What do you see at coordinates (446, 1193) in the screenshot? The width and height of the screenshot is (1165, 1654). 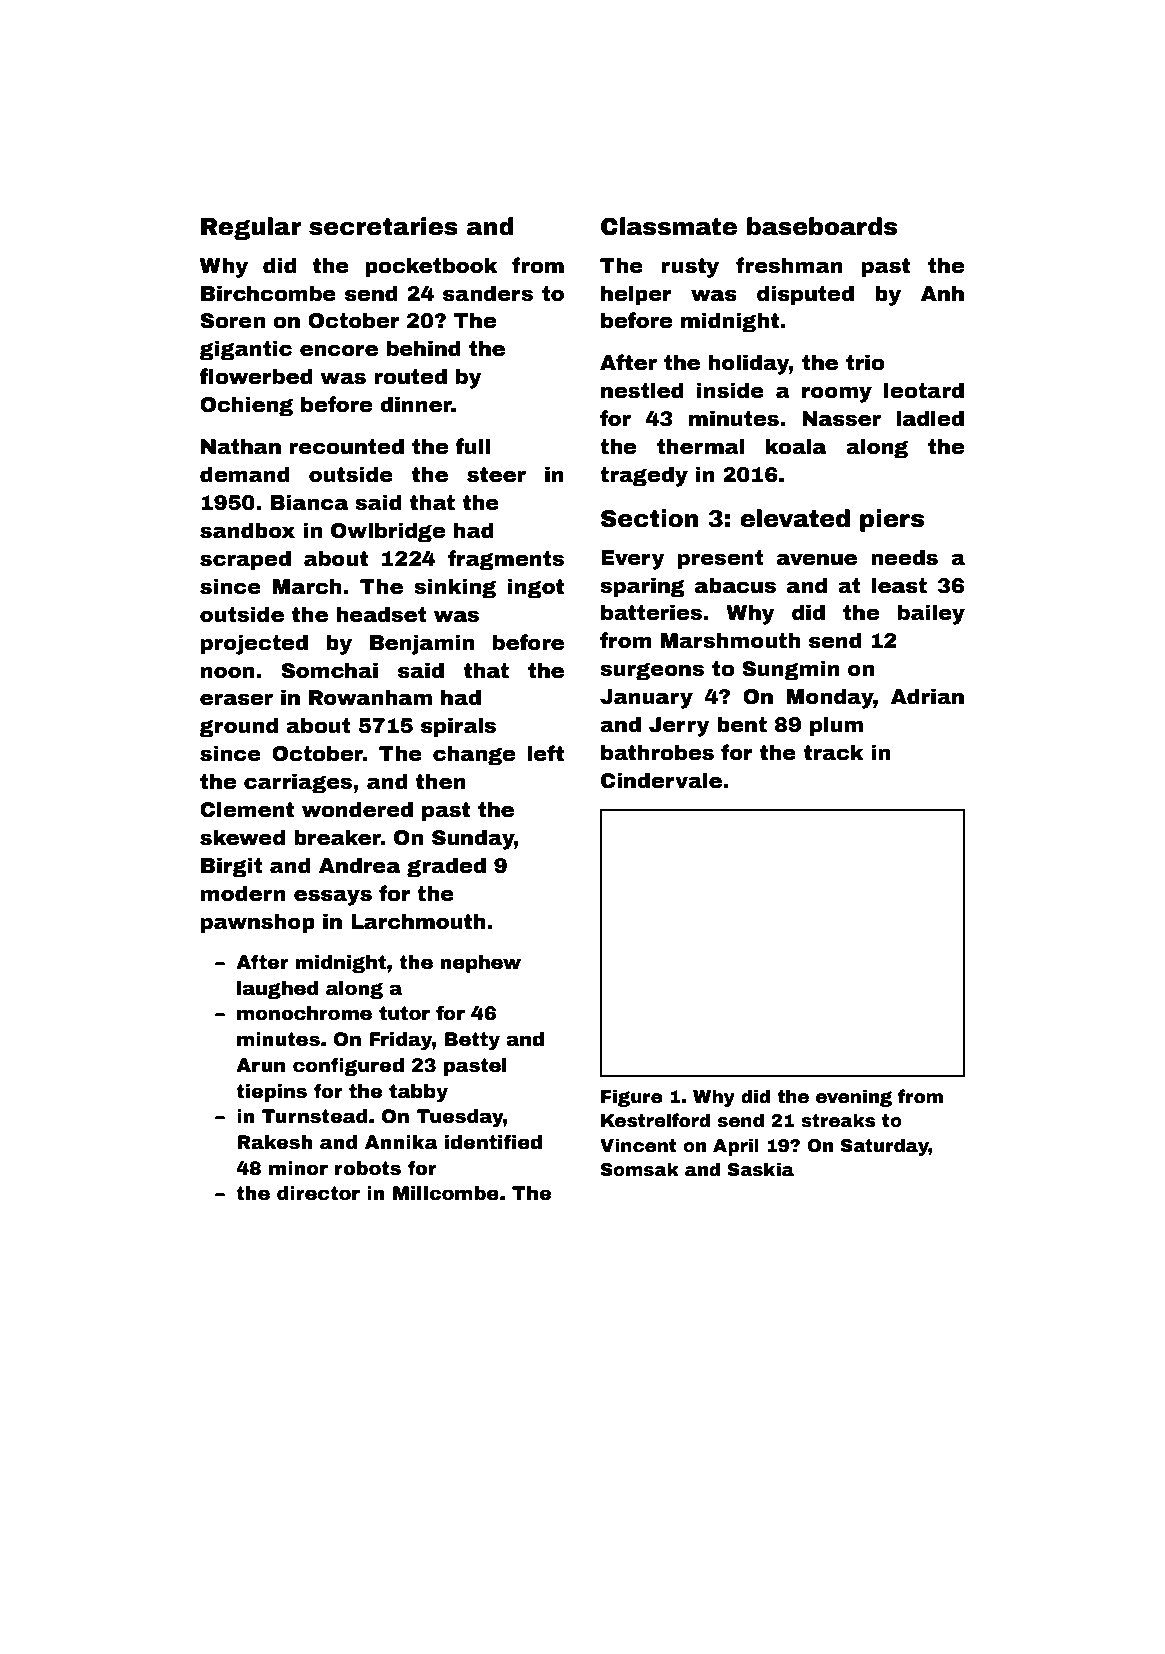 I see `Millcombe` at bounding box center [446, 1193].
